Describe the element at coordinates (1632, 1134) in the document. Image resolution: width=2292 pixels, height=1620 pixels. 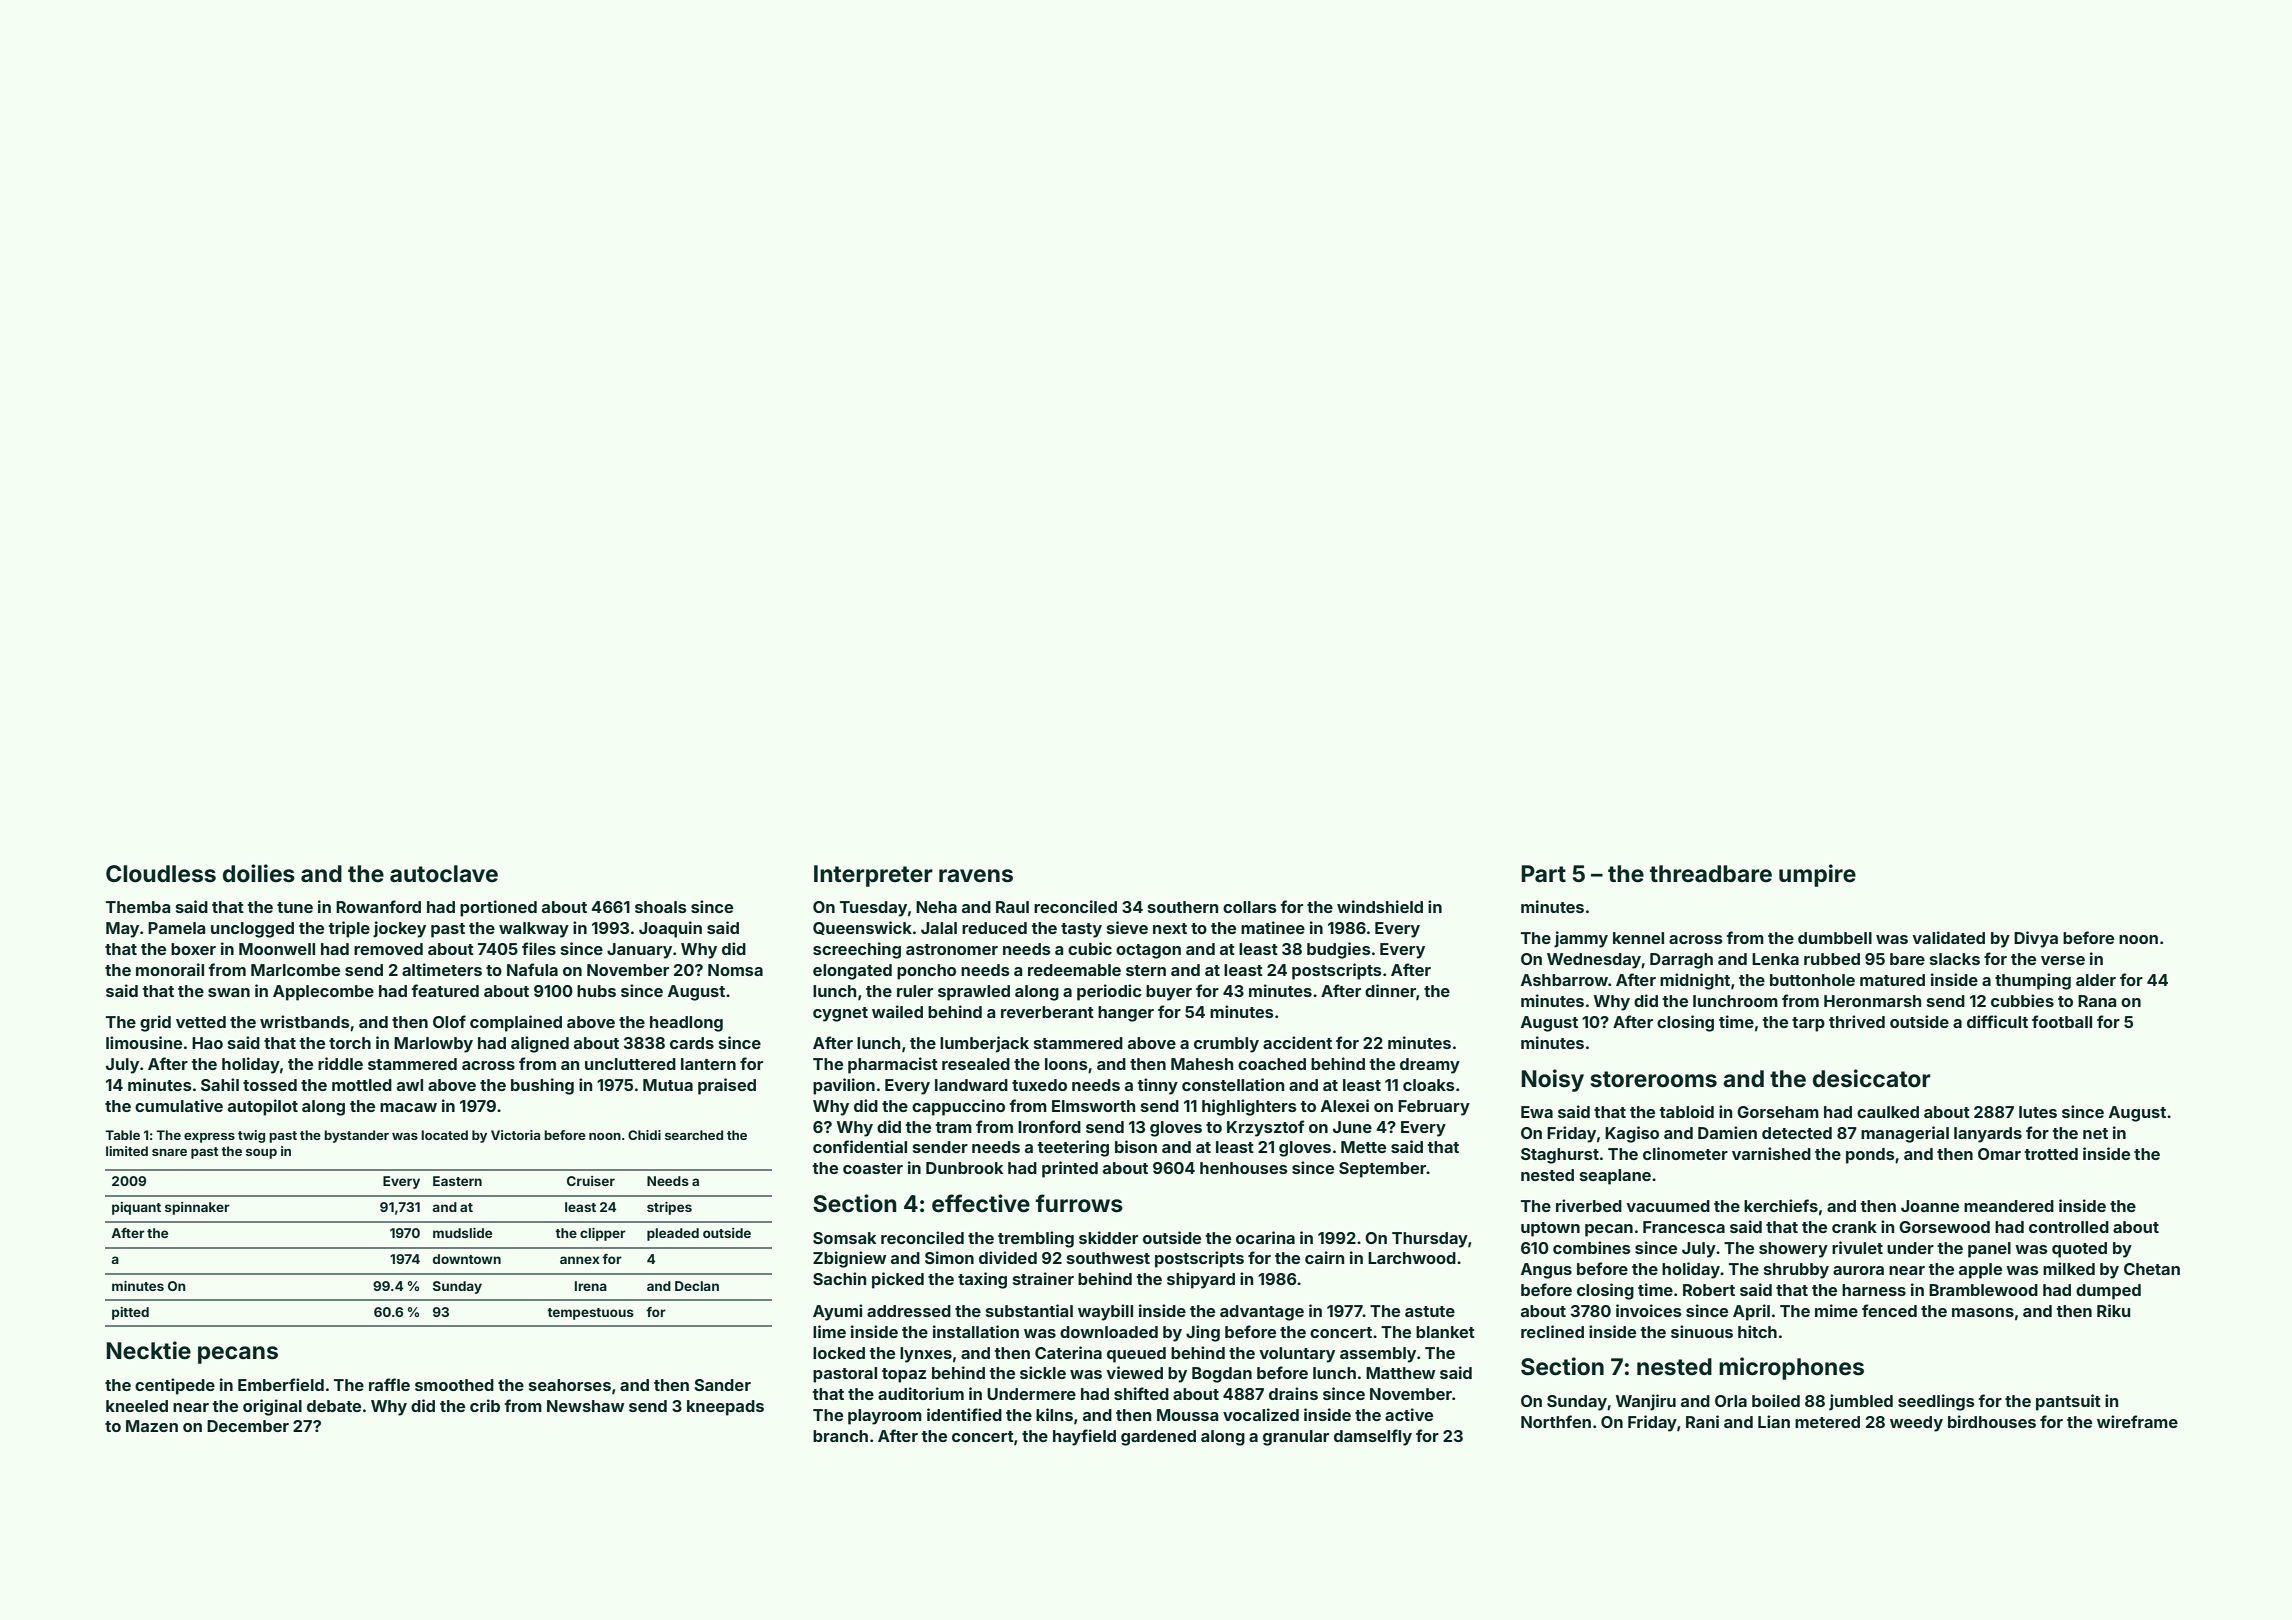
I see `Kagiso` at that location.
